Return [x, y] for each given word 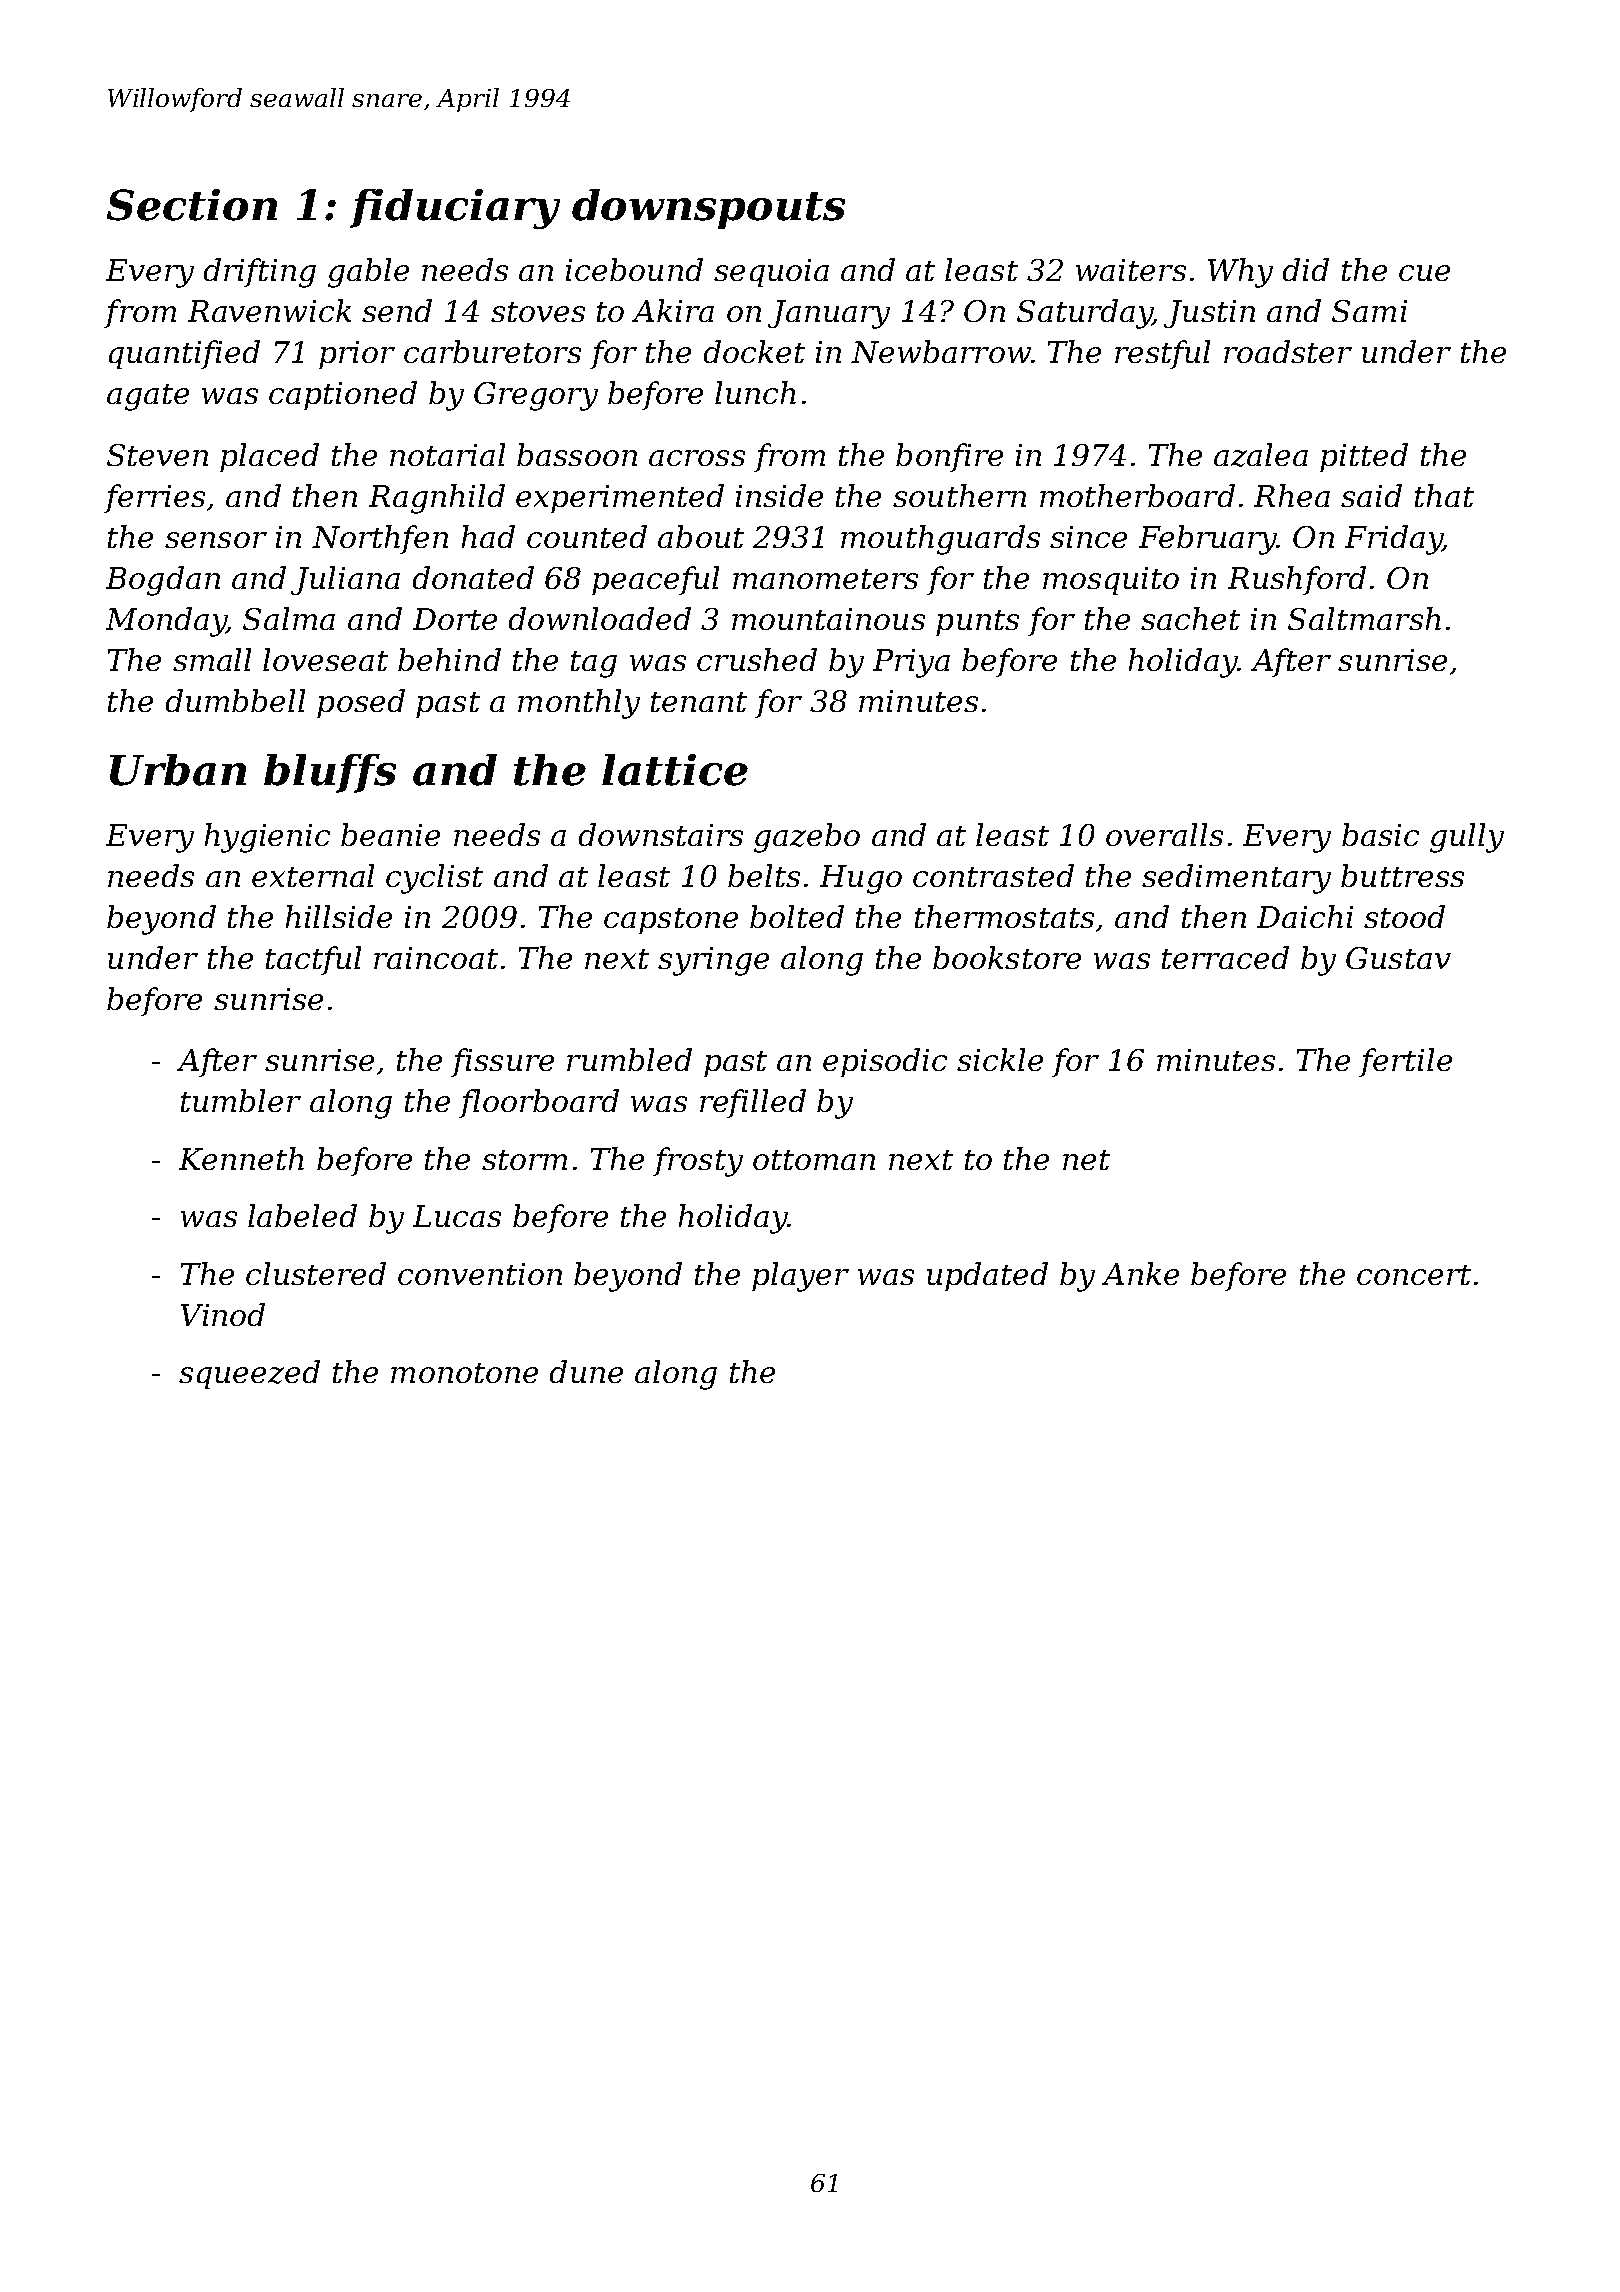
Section [192, 205]
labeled [302, 1215]
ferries [154, 498]
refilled [753, 1103]
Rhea [1292, 495]
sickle [1000, 1059]
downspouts [708, 209]
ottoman [814, 1160]
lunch [755, 392]
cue [1424, 273]
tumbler [241, 1100]
